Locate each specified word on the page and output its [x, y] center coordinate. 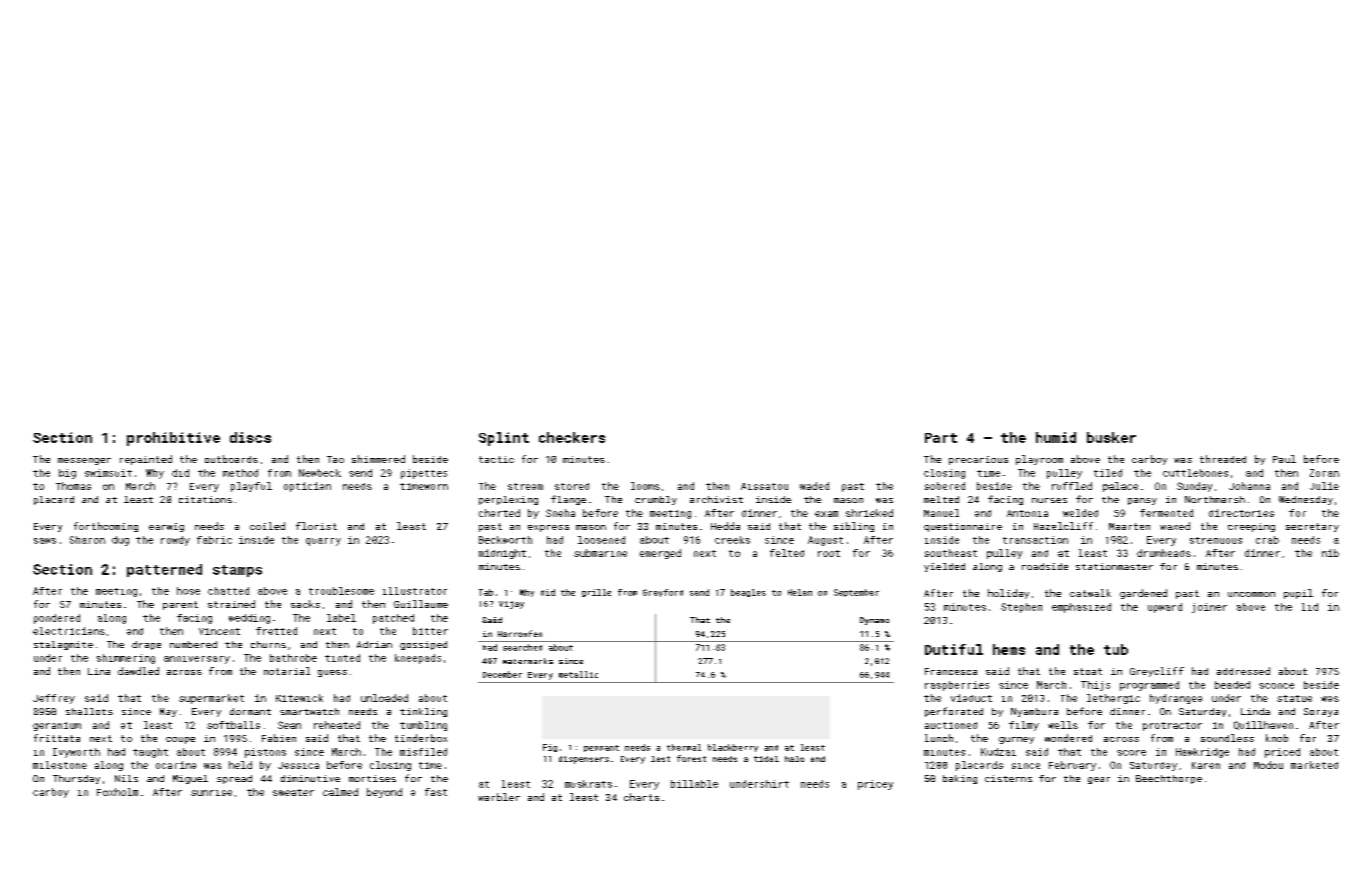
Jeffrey [54, 699]
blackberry [733, 748]
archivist [716, 499]
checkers [572, 437]
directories [1241, 513]
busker [1111, 437]
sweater [293, 792]
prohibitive [173, 439]
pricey [875, 785]
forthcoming [106, 527]
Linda [1255, 711]
